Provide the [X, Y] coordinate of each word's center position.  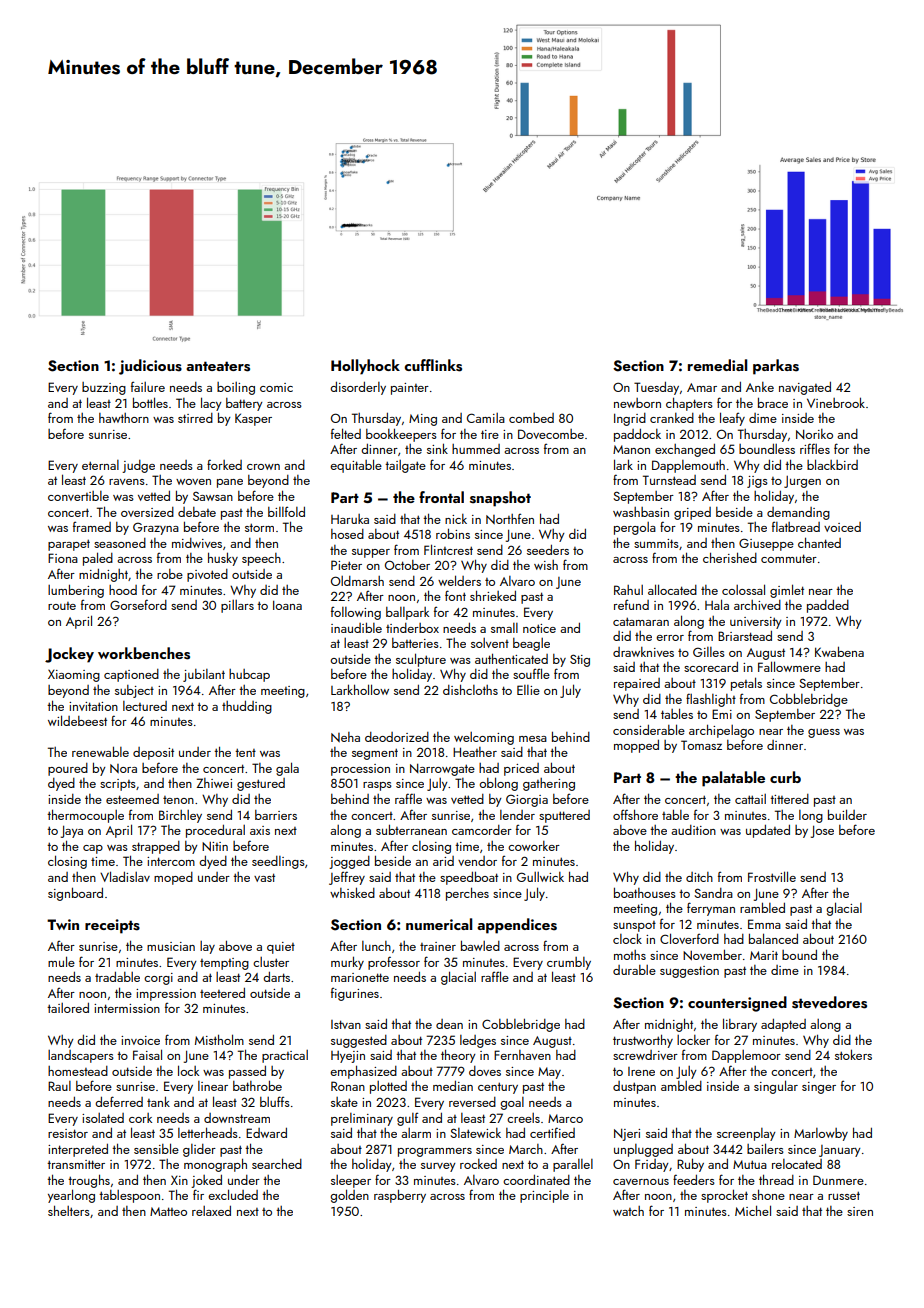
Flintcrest [448, 549]
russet [844, 1196]
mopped [636, 746]
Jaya [72, 832]
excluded [233, 1194]
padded [828, 606]
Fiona [63, 558]
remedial [717, 365]
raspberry [400, 1196]
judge [138, 466]
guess [824, 733]
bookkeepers [401, 435]
